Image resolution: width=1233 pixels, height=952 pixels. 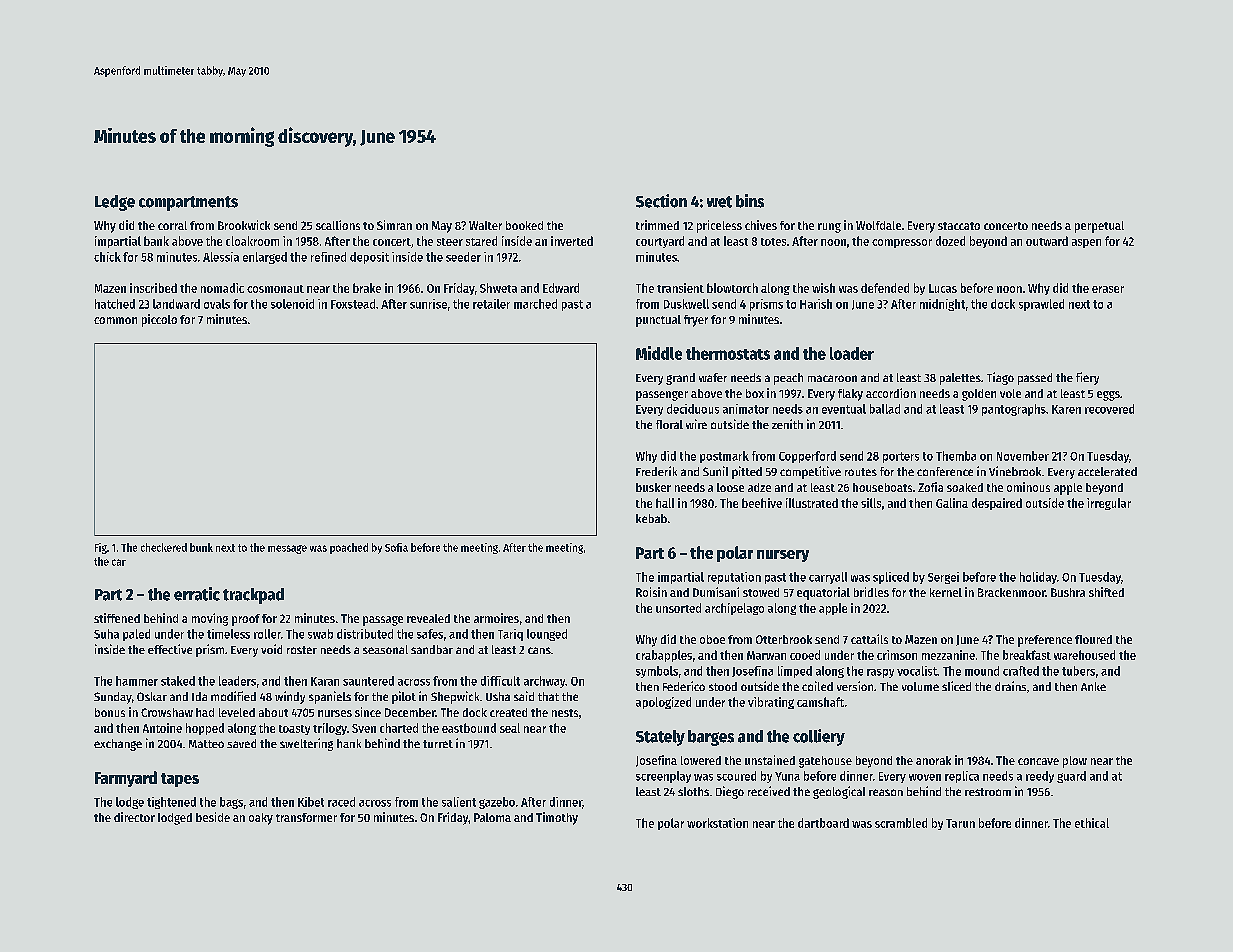 I want to click on deposit, so click(x=369, y=258).
